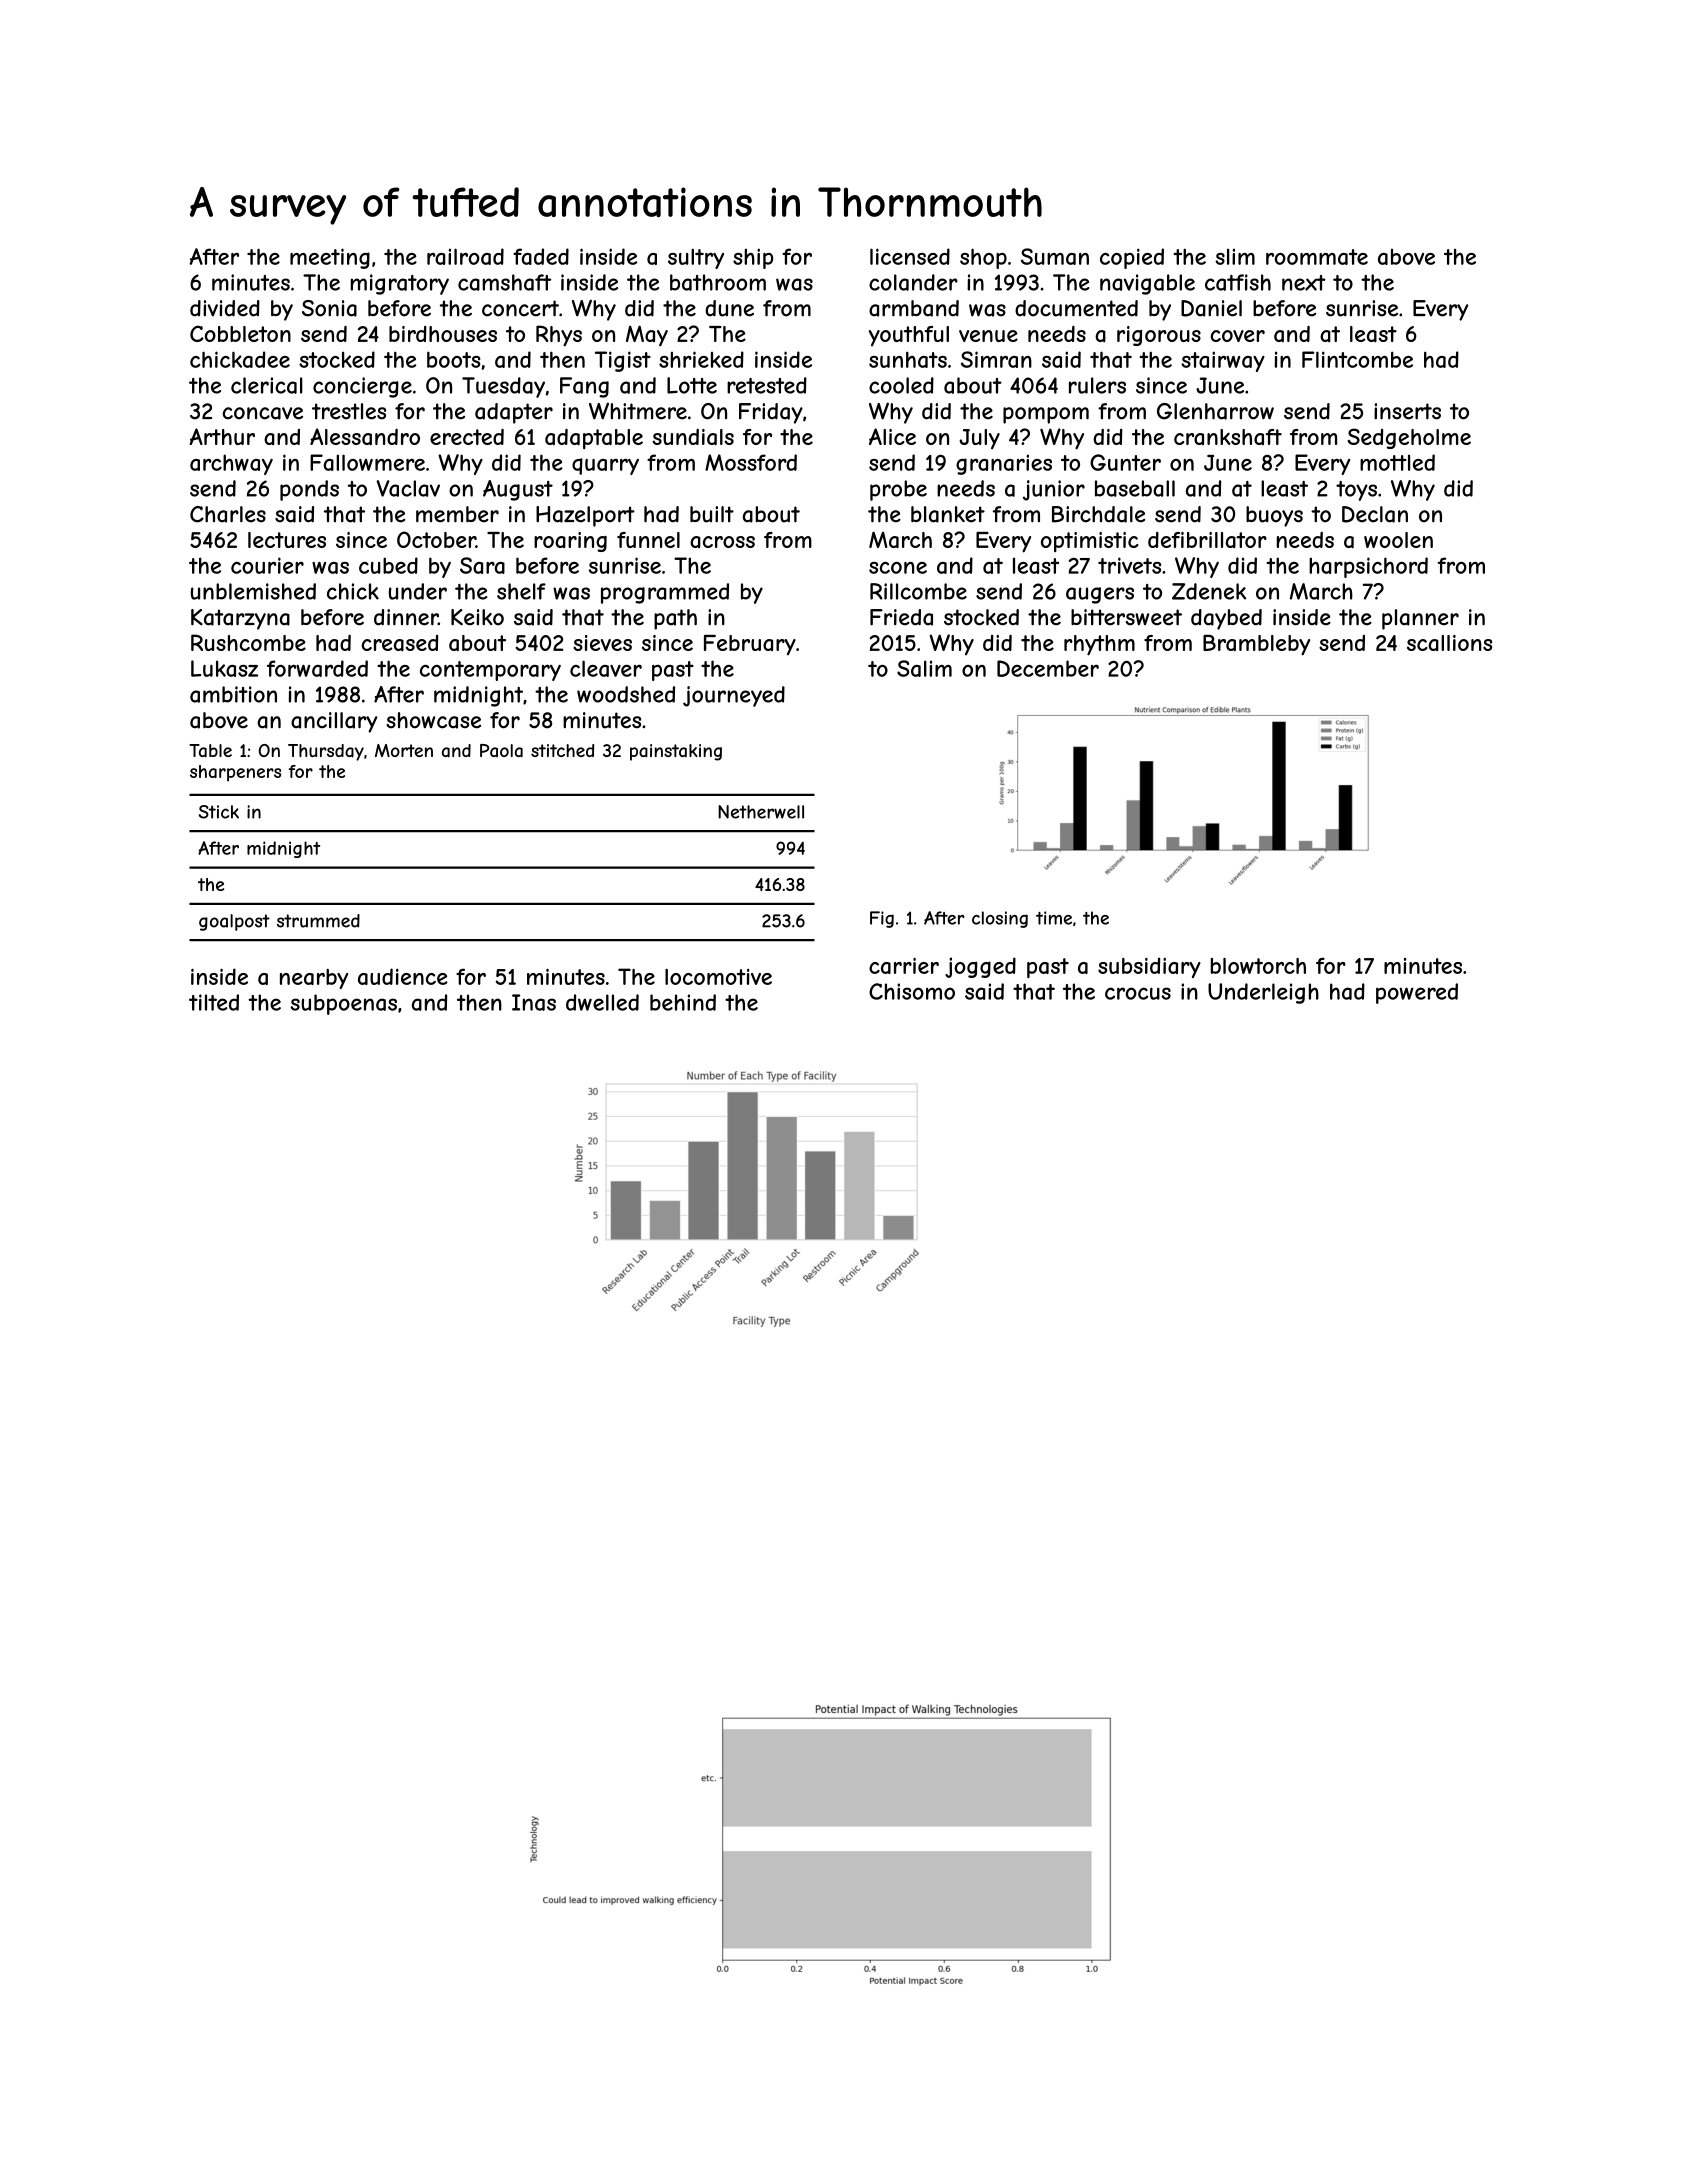 The height and width of the document is (2178, 1683). Describe the element at coordinates (718, 977) in the document. I see `locomotive` at that location.
